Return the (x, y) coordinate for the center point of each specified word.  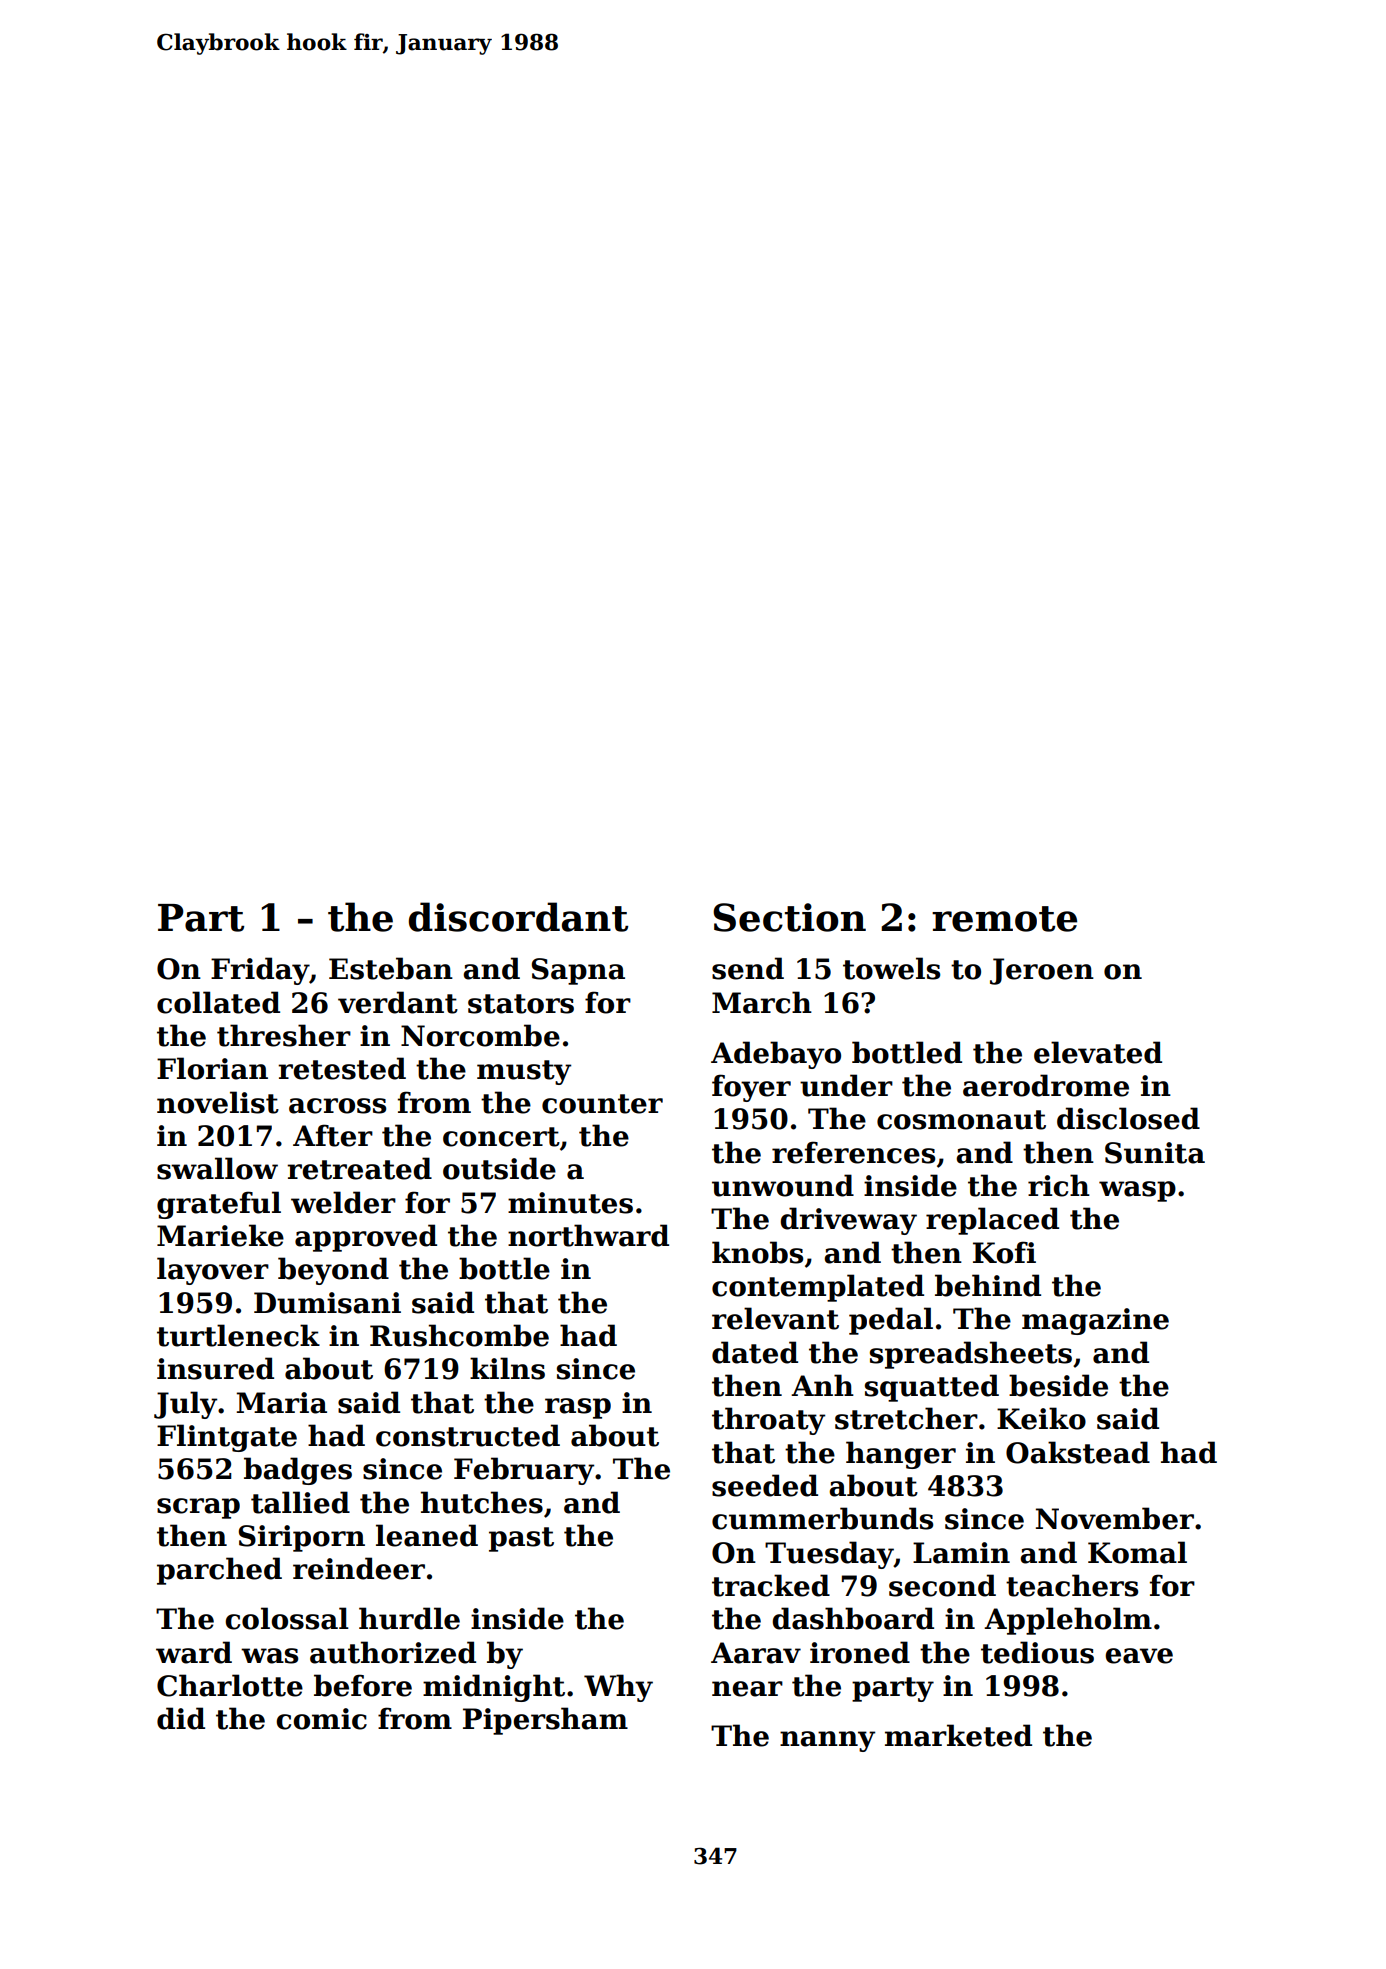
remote (1004, 919)
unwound (783, 1185)
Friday (260, 971)
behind (988, 1285)
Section (789, 917)
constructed (468, 1435)
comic (321, 1719)
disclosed (1128, 1118)
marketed (958, 1735)
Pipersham (545, 1721)
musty (524, 1072)
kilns (507, 1368)
